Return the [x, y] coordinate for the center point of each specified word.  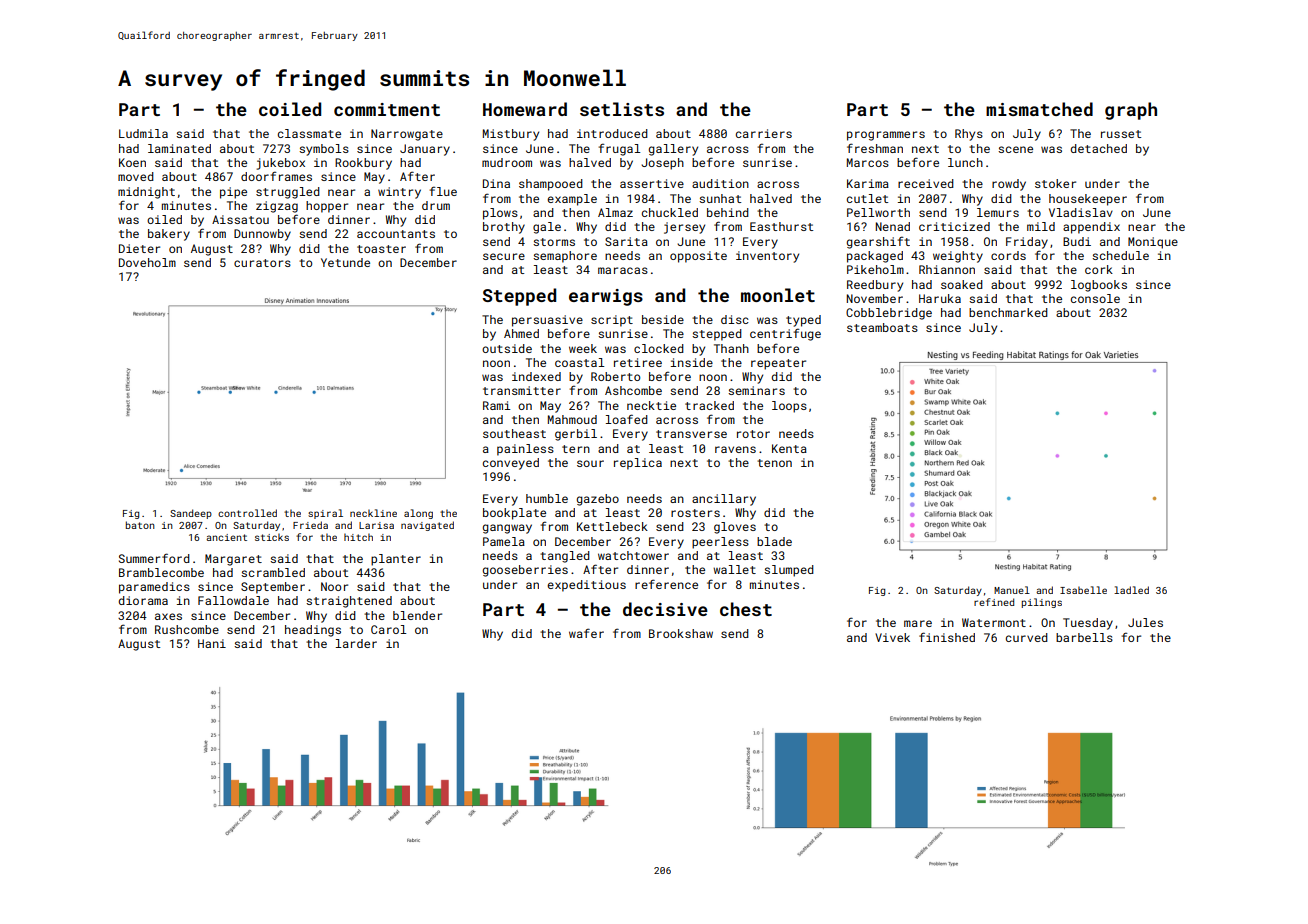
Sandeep [191, 514]
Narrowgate [407, 135]
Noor [334, 586]
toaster [381, 249]
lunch [965, 162]
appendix [1091, 228]
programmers [886, 136]
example [572, 200]
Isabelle [1083, 590]
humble [547, 498]
